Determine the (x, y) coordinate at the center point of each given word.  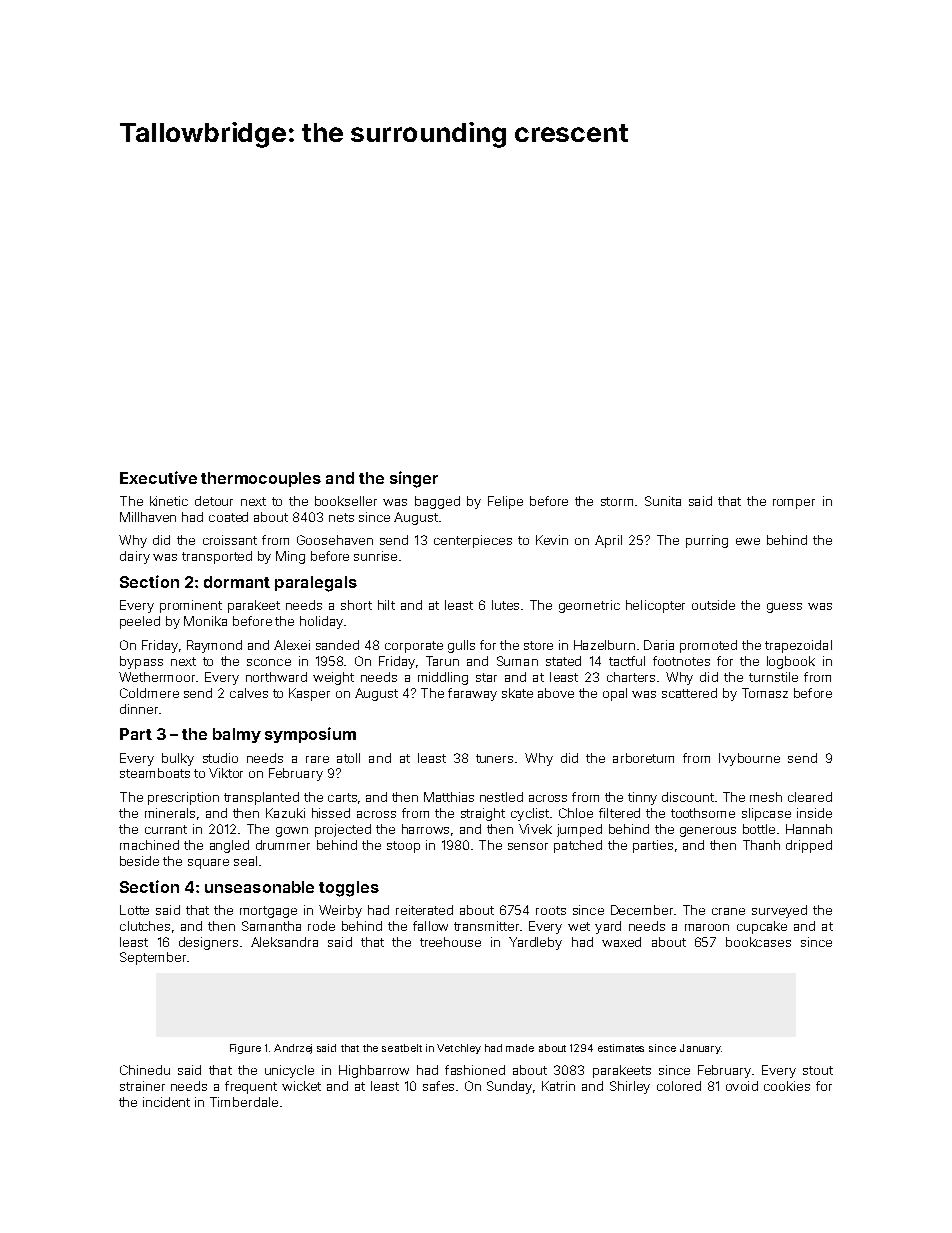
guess (784, 608)
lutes (505, 605)
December (642, 910)
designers (208, 943)
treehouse (450, 942)
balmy (237, 735)
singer (414, 479)
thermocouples (261, 479)
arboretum (643, 758)
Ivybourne (749, 759)
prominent (191, 606)
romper (794, 504)
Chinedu (145, 1070)
